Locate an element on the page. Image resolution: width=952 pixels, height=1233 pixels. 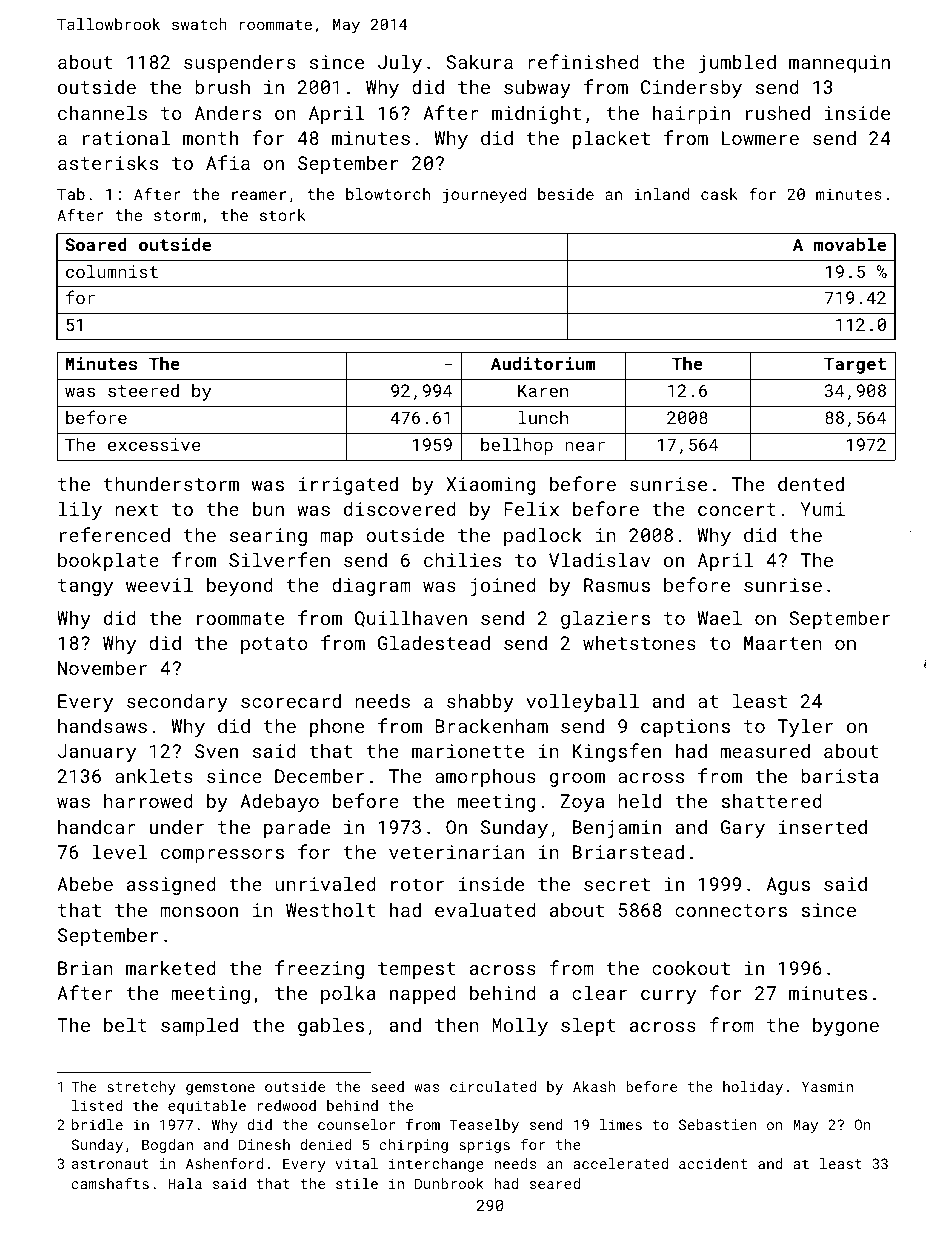
movable is located at coordinates (850, 244).
